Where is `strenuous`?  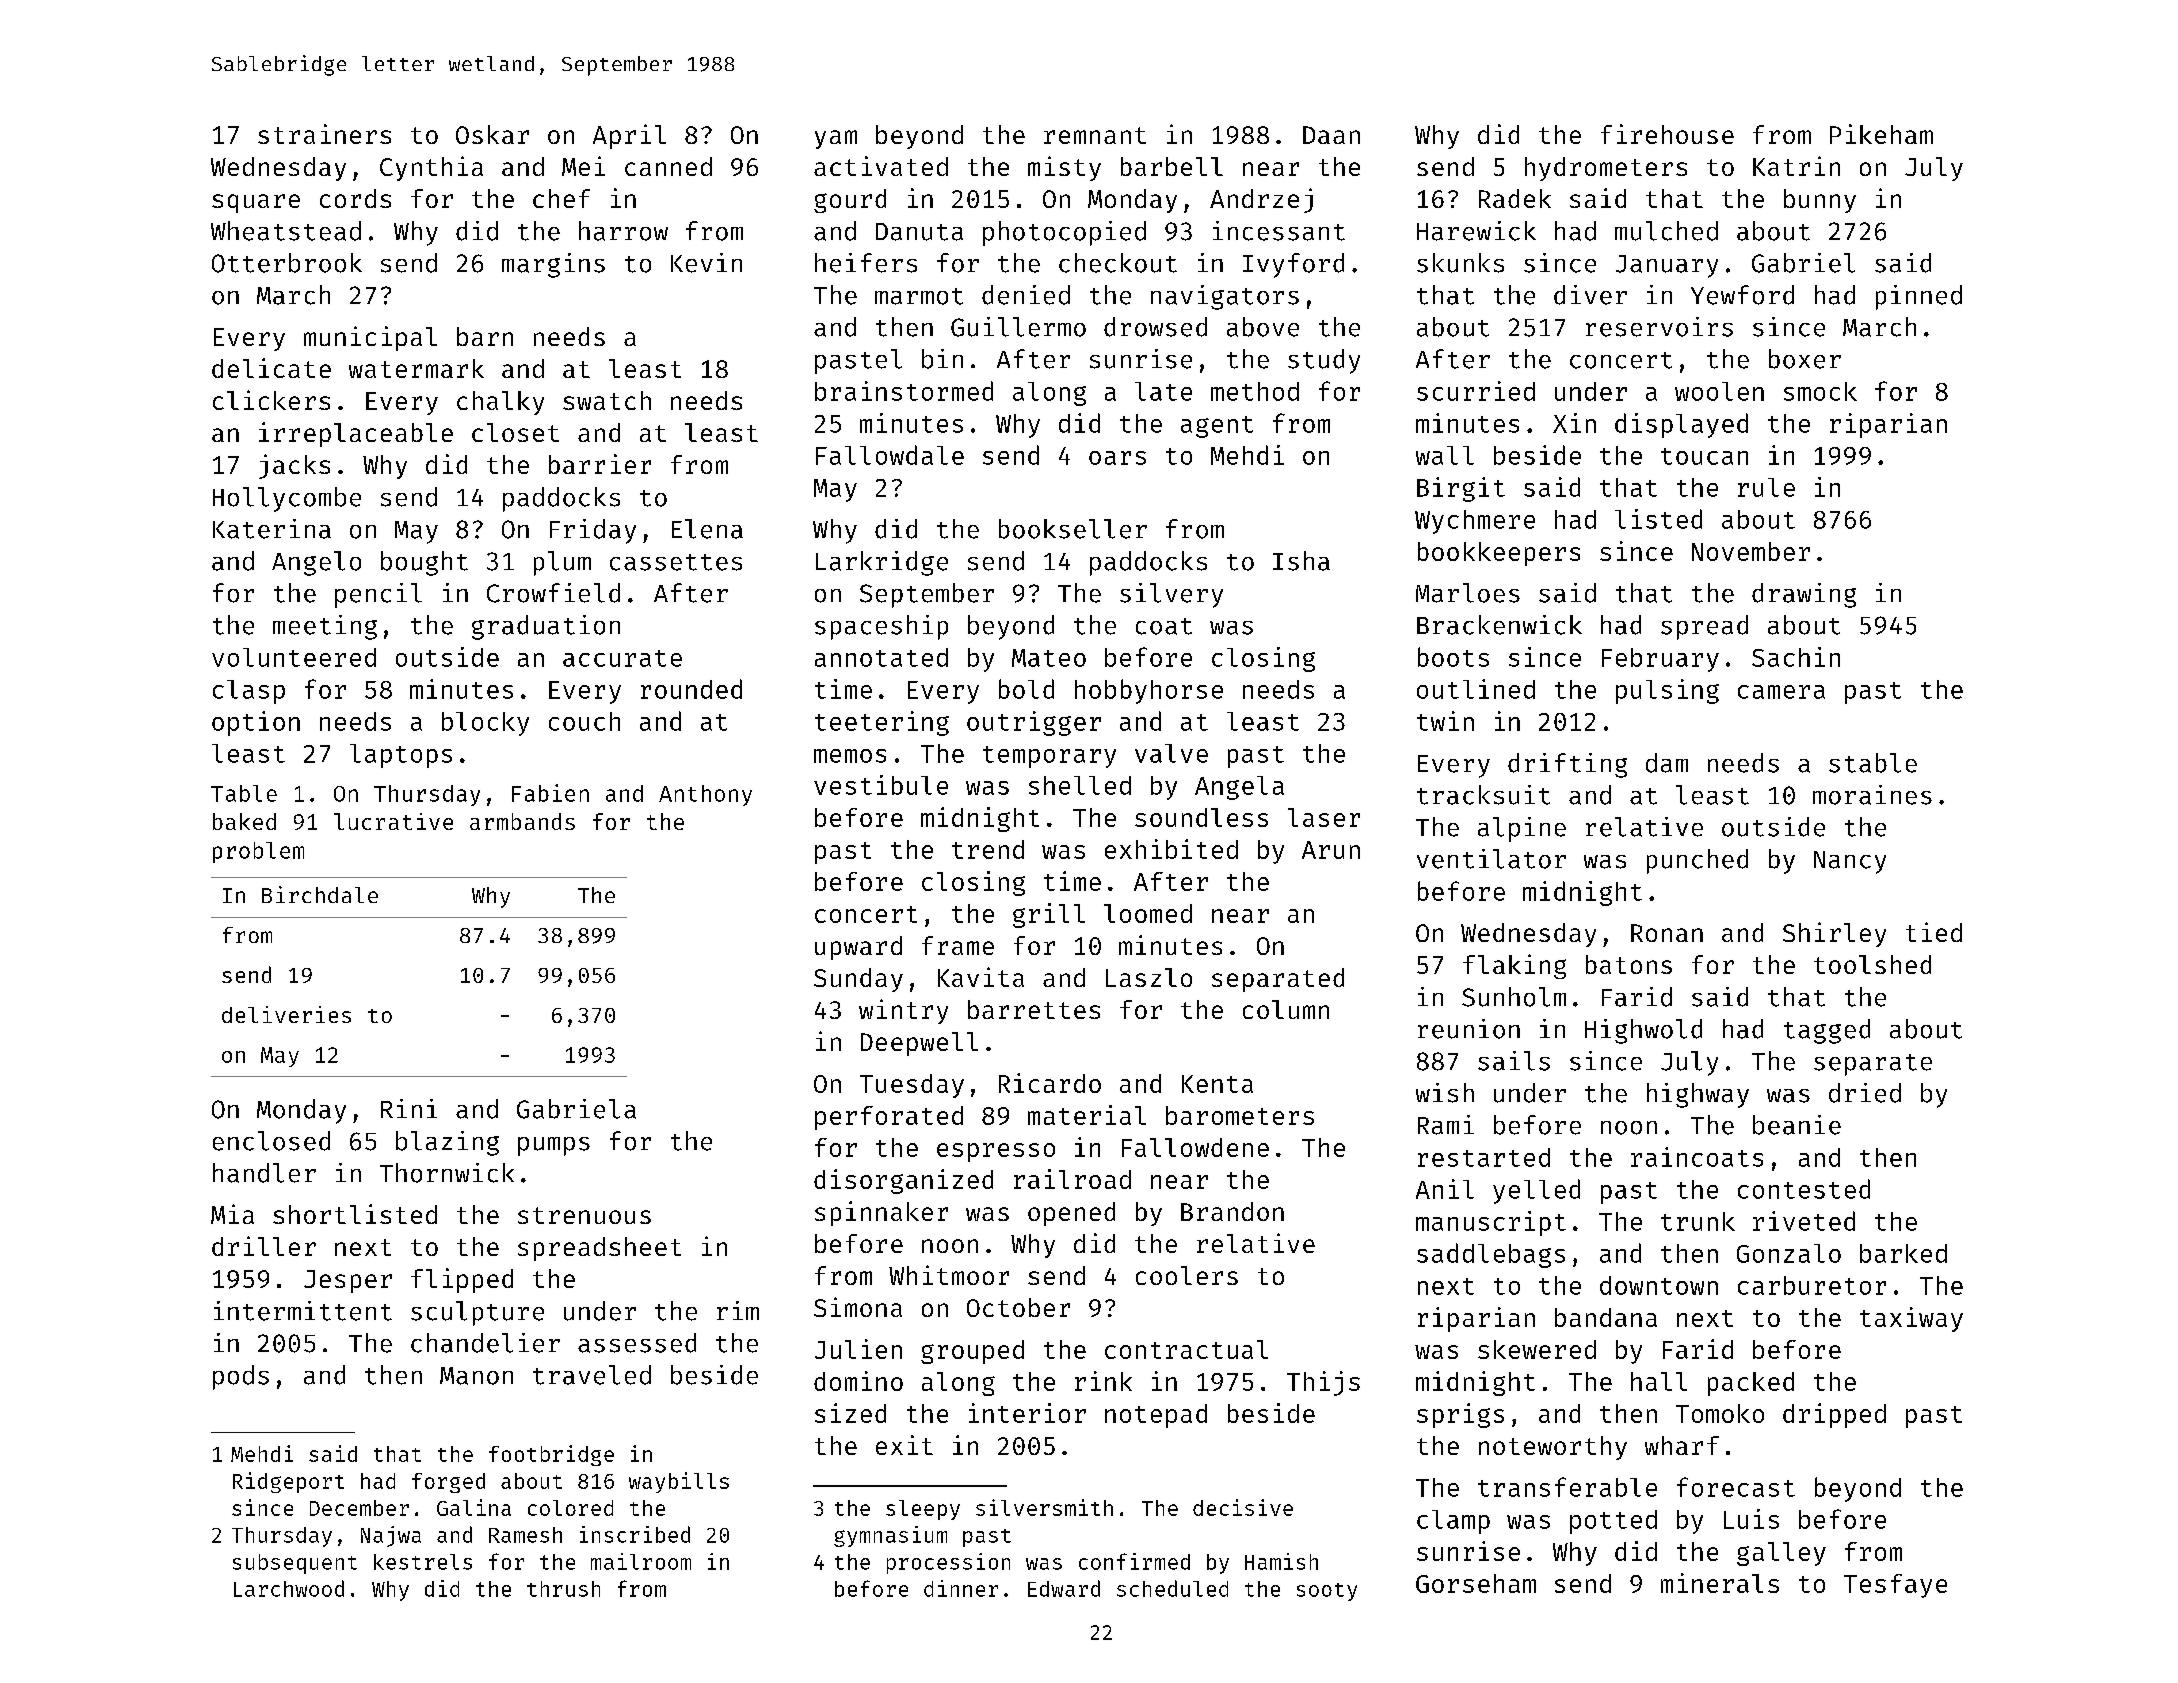 strenuous is located at coordinates (584, 1215).
